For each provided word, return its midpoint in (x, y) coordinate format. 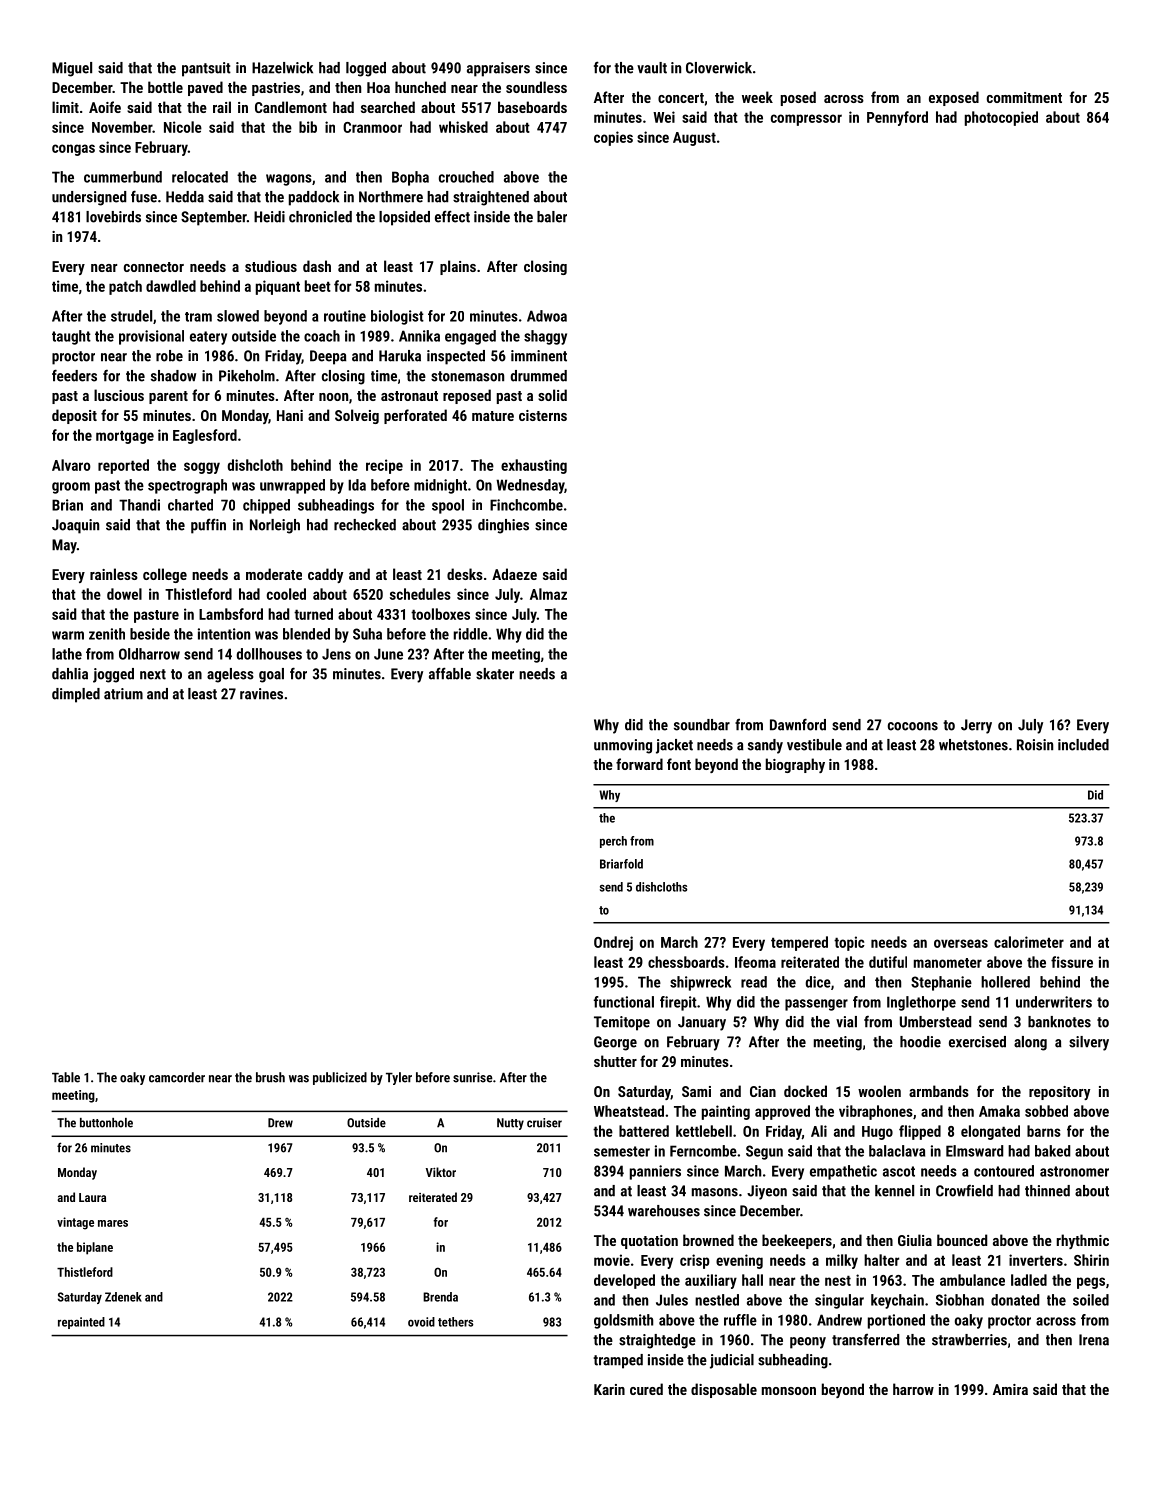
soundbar (702, 725)
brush (270, 1077)
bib (308, 127)
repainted (81, 1323)
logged (366, 69)
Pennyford (897, 118)
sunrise (473, 1077)
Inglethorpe (921, 1003)
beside (150, 634)
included (1083, 745)
